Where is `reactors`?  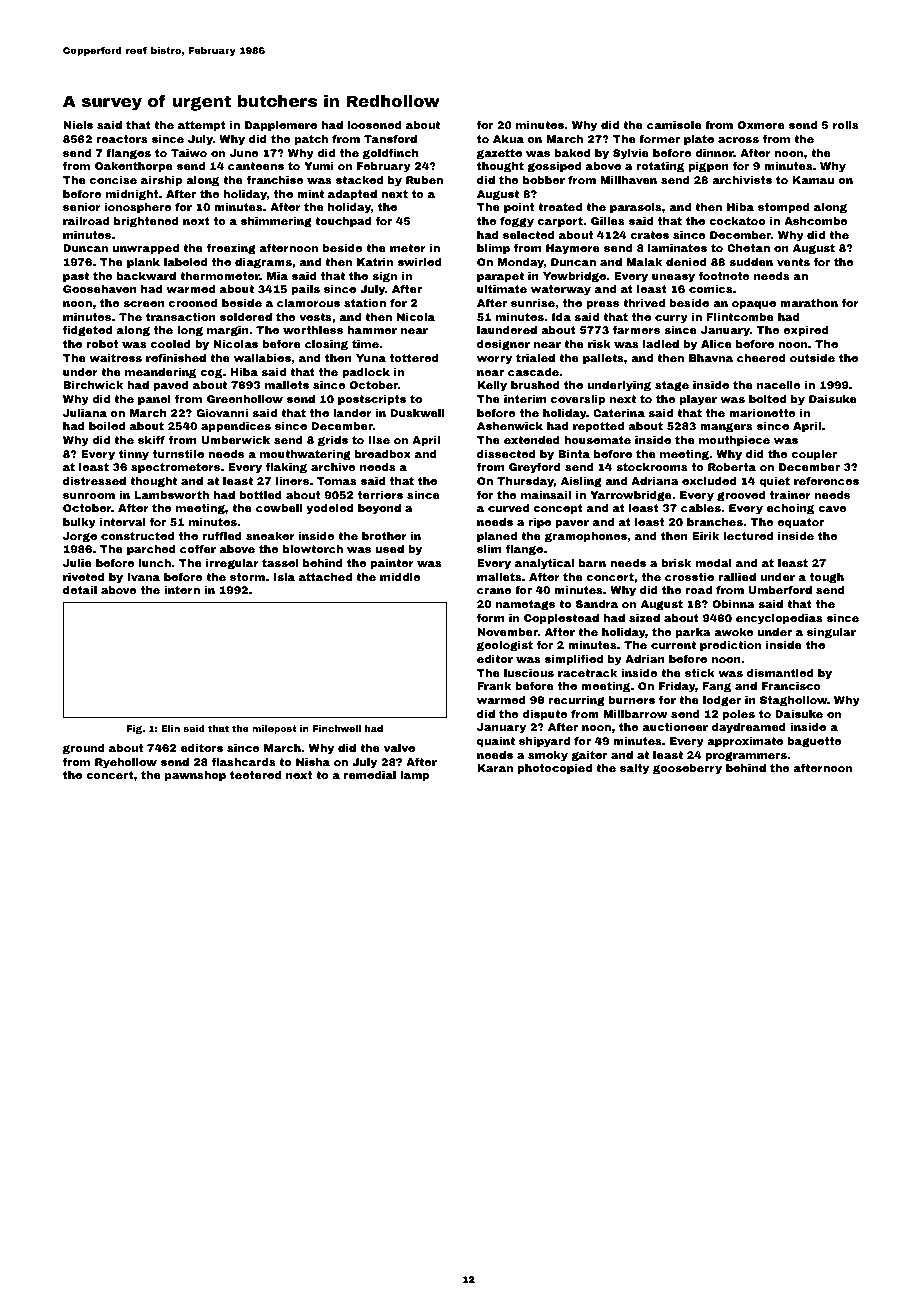 reactors is located at coordinates (122, 139).
